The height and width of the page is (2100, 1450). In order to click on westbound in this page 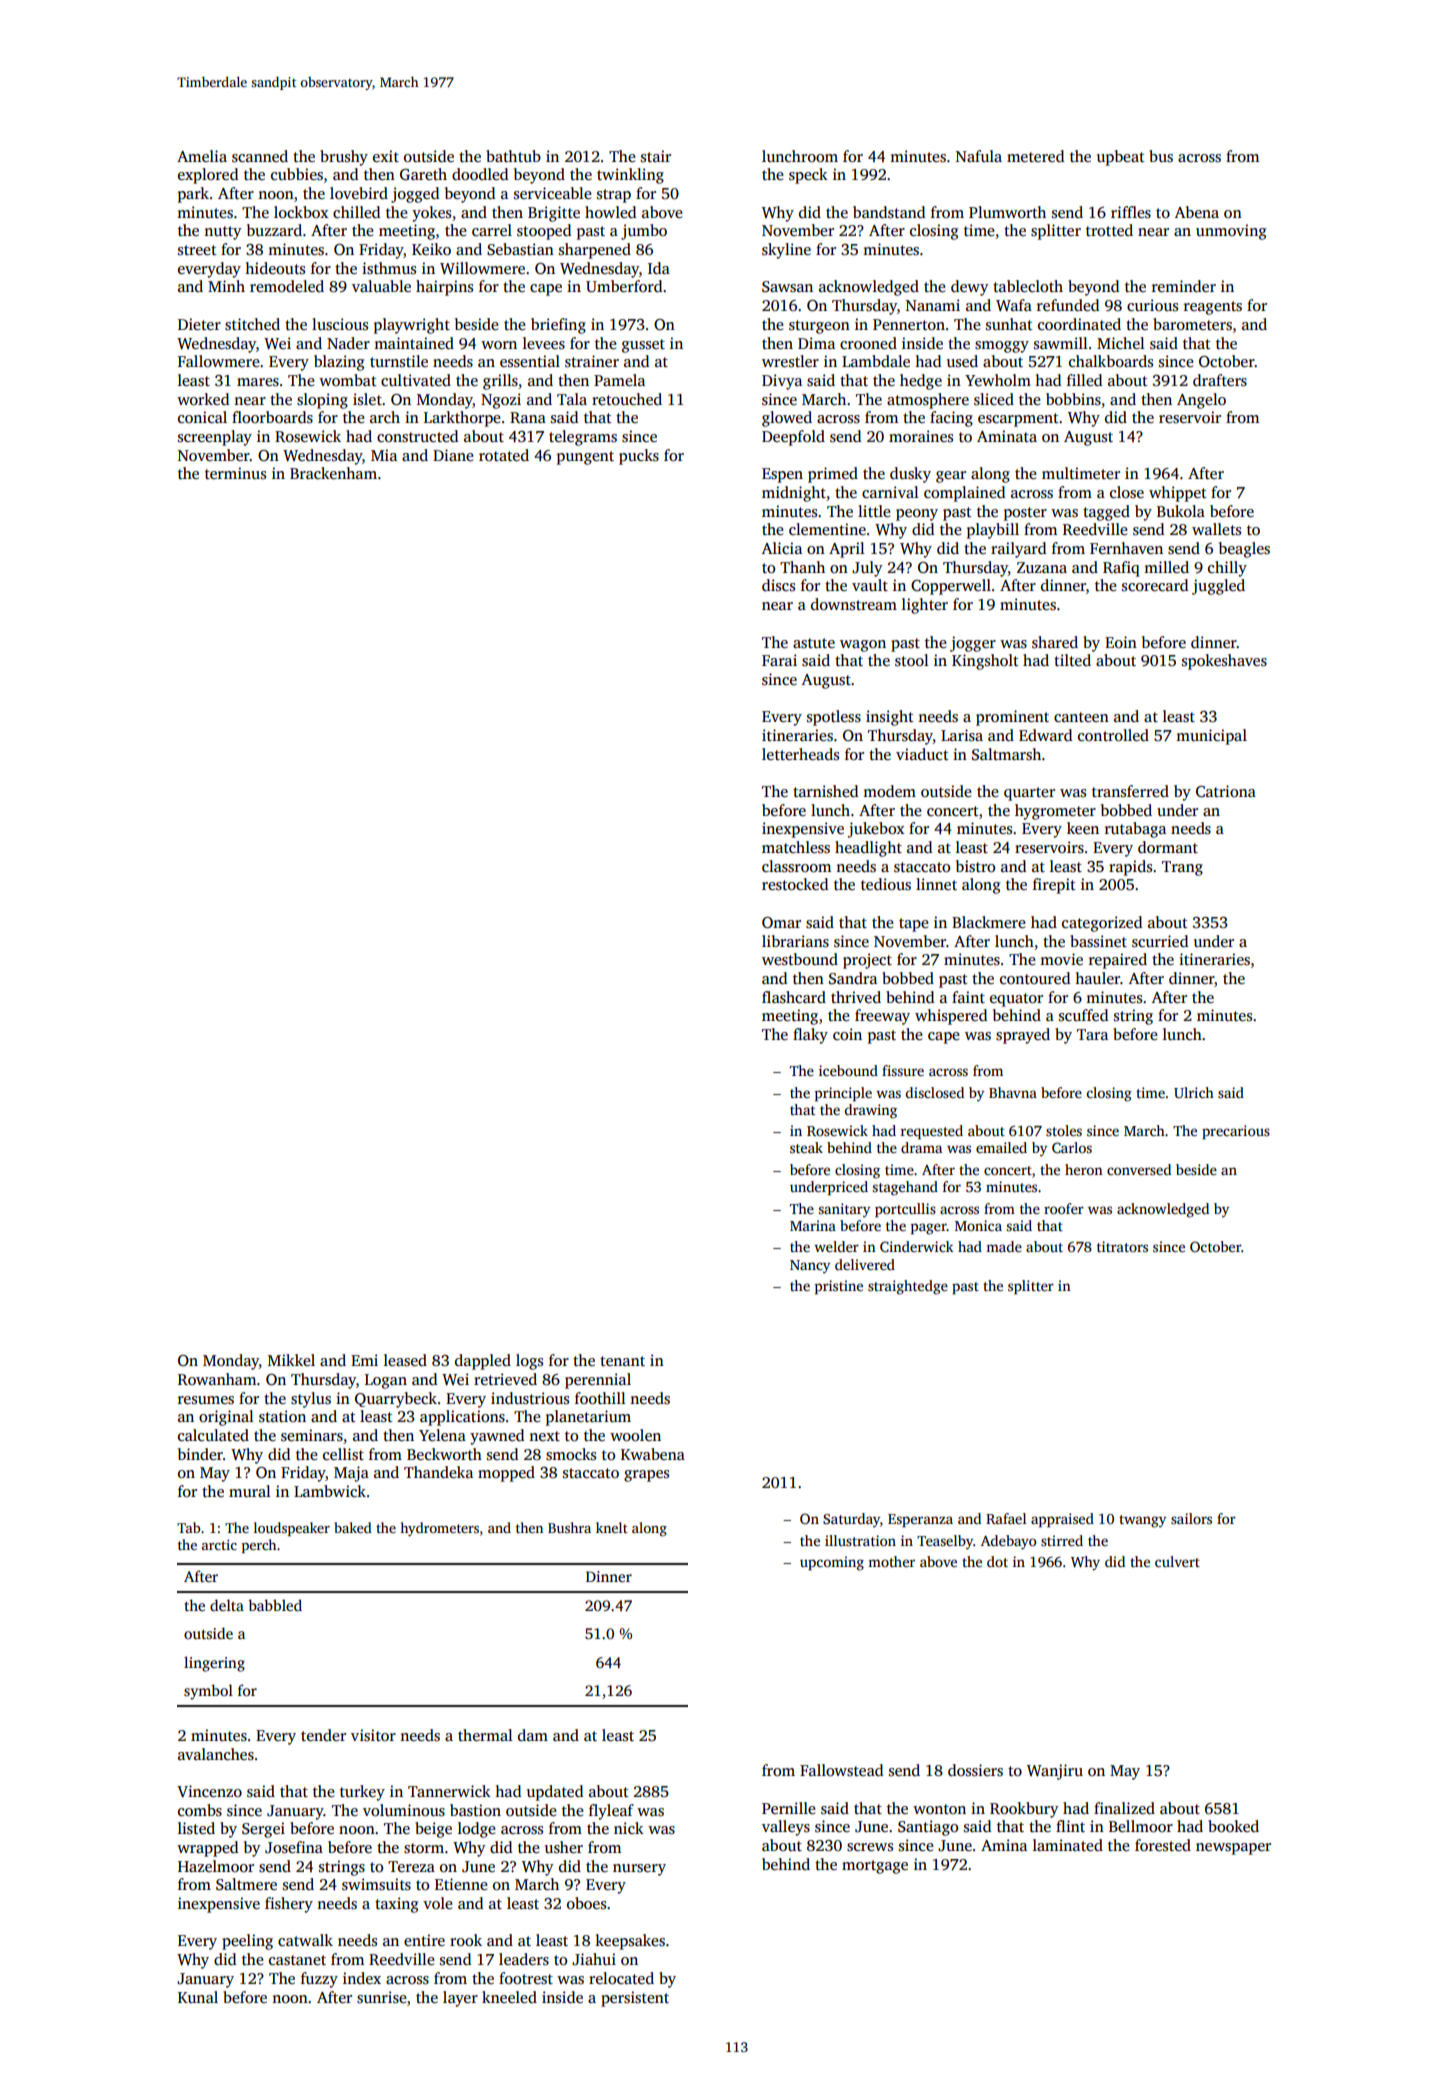, I will do `click(800, 959)`.
